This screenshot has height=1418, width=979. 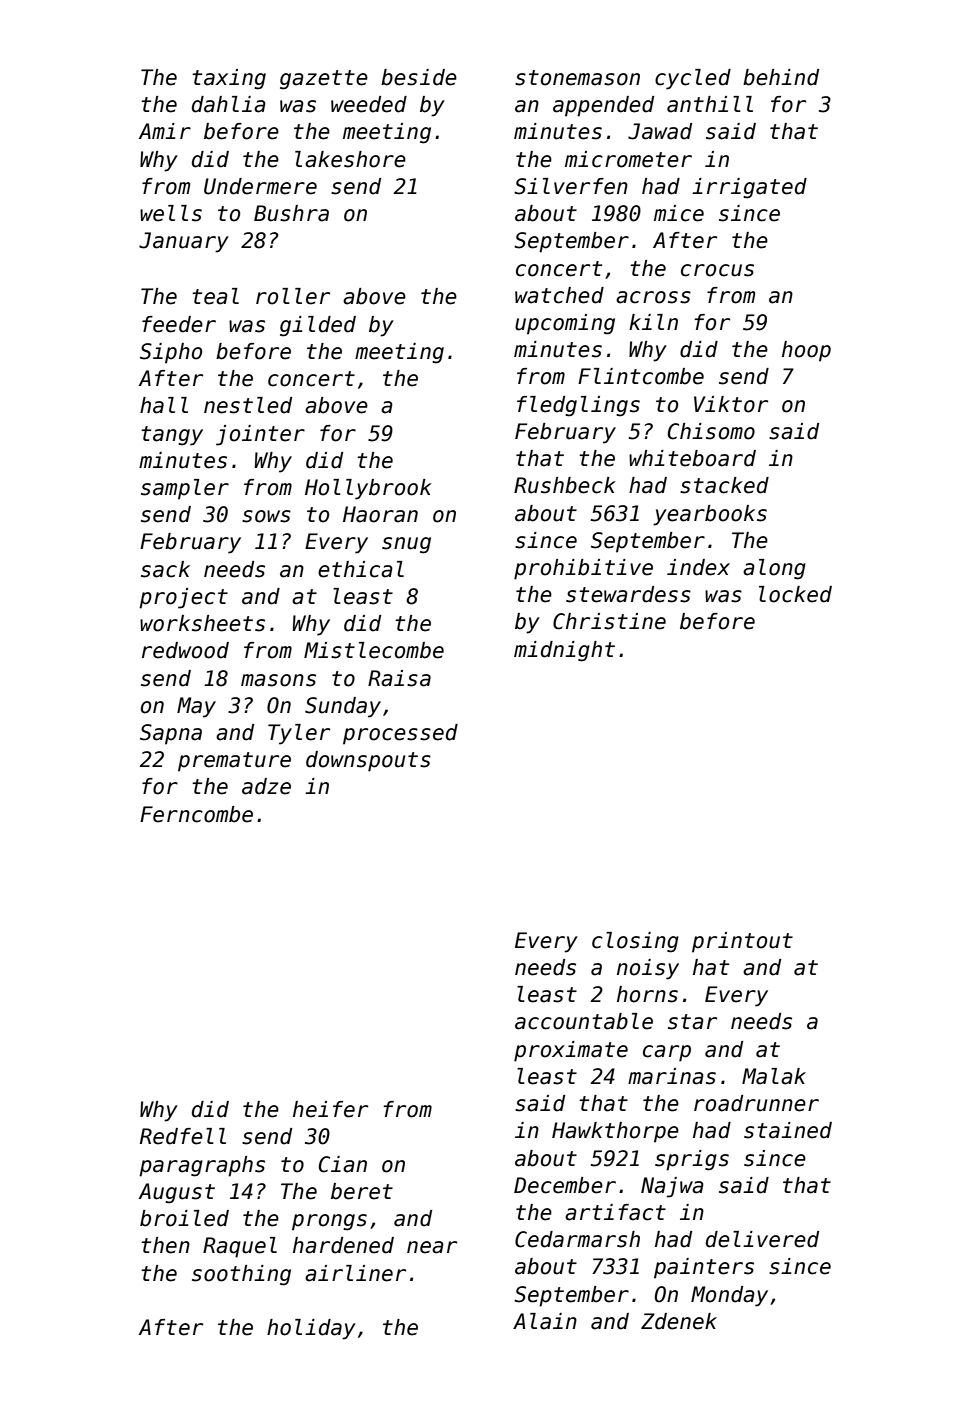 What do you see at coordinates (165, 569) in the screenshot?
I see `sack` at bounding box center [165, 569].
